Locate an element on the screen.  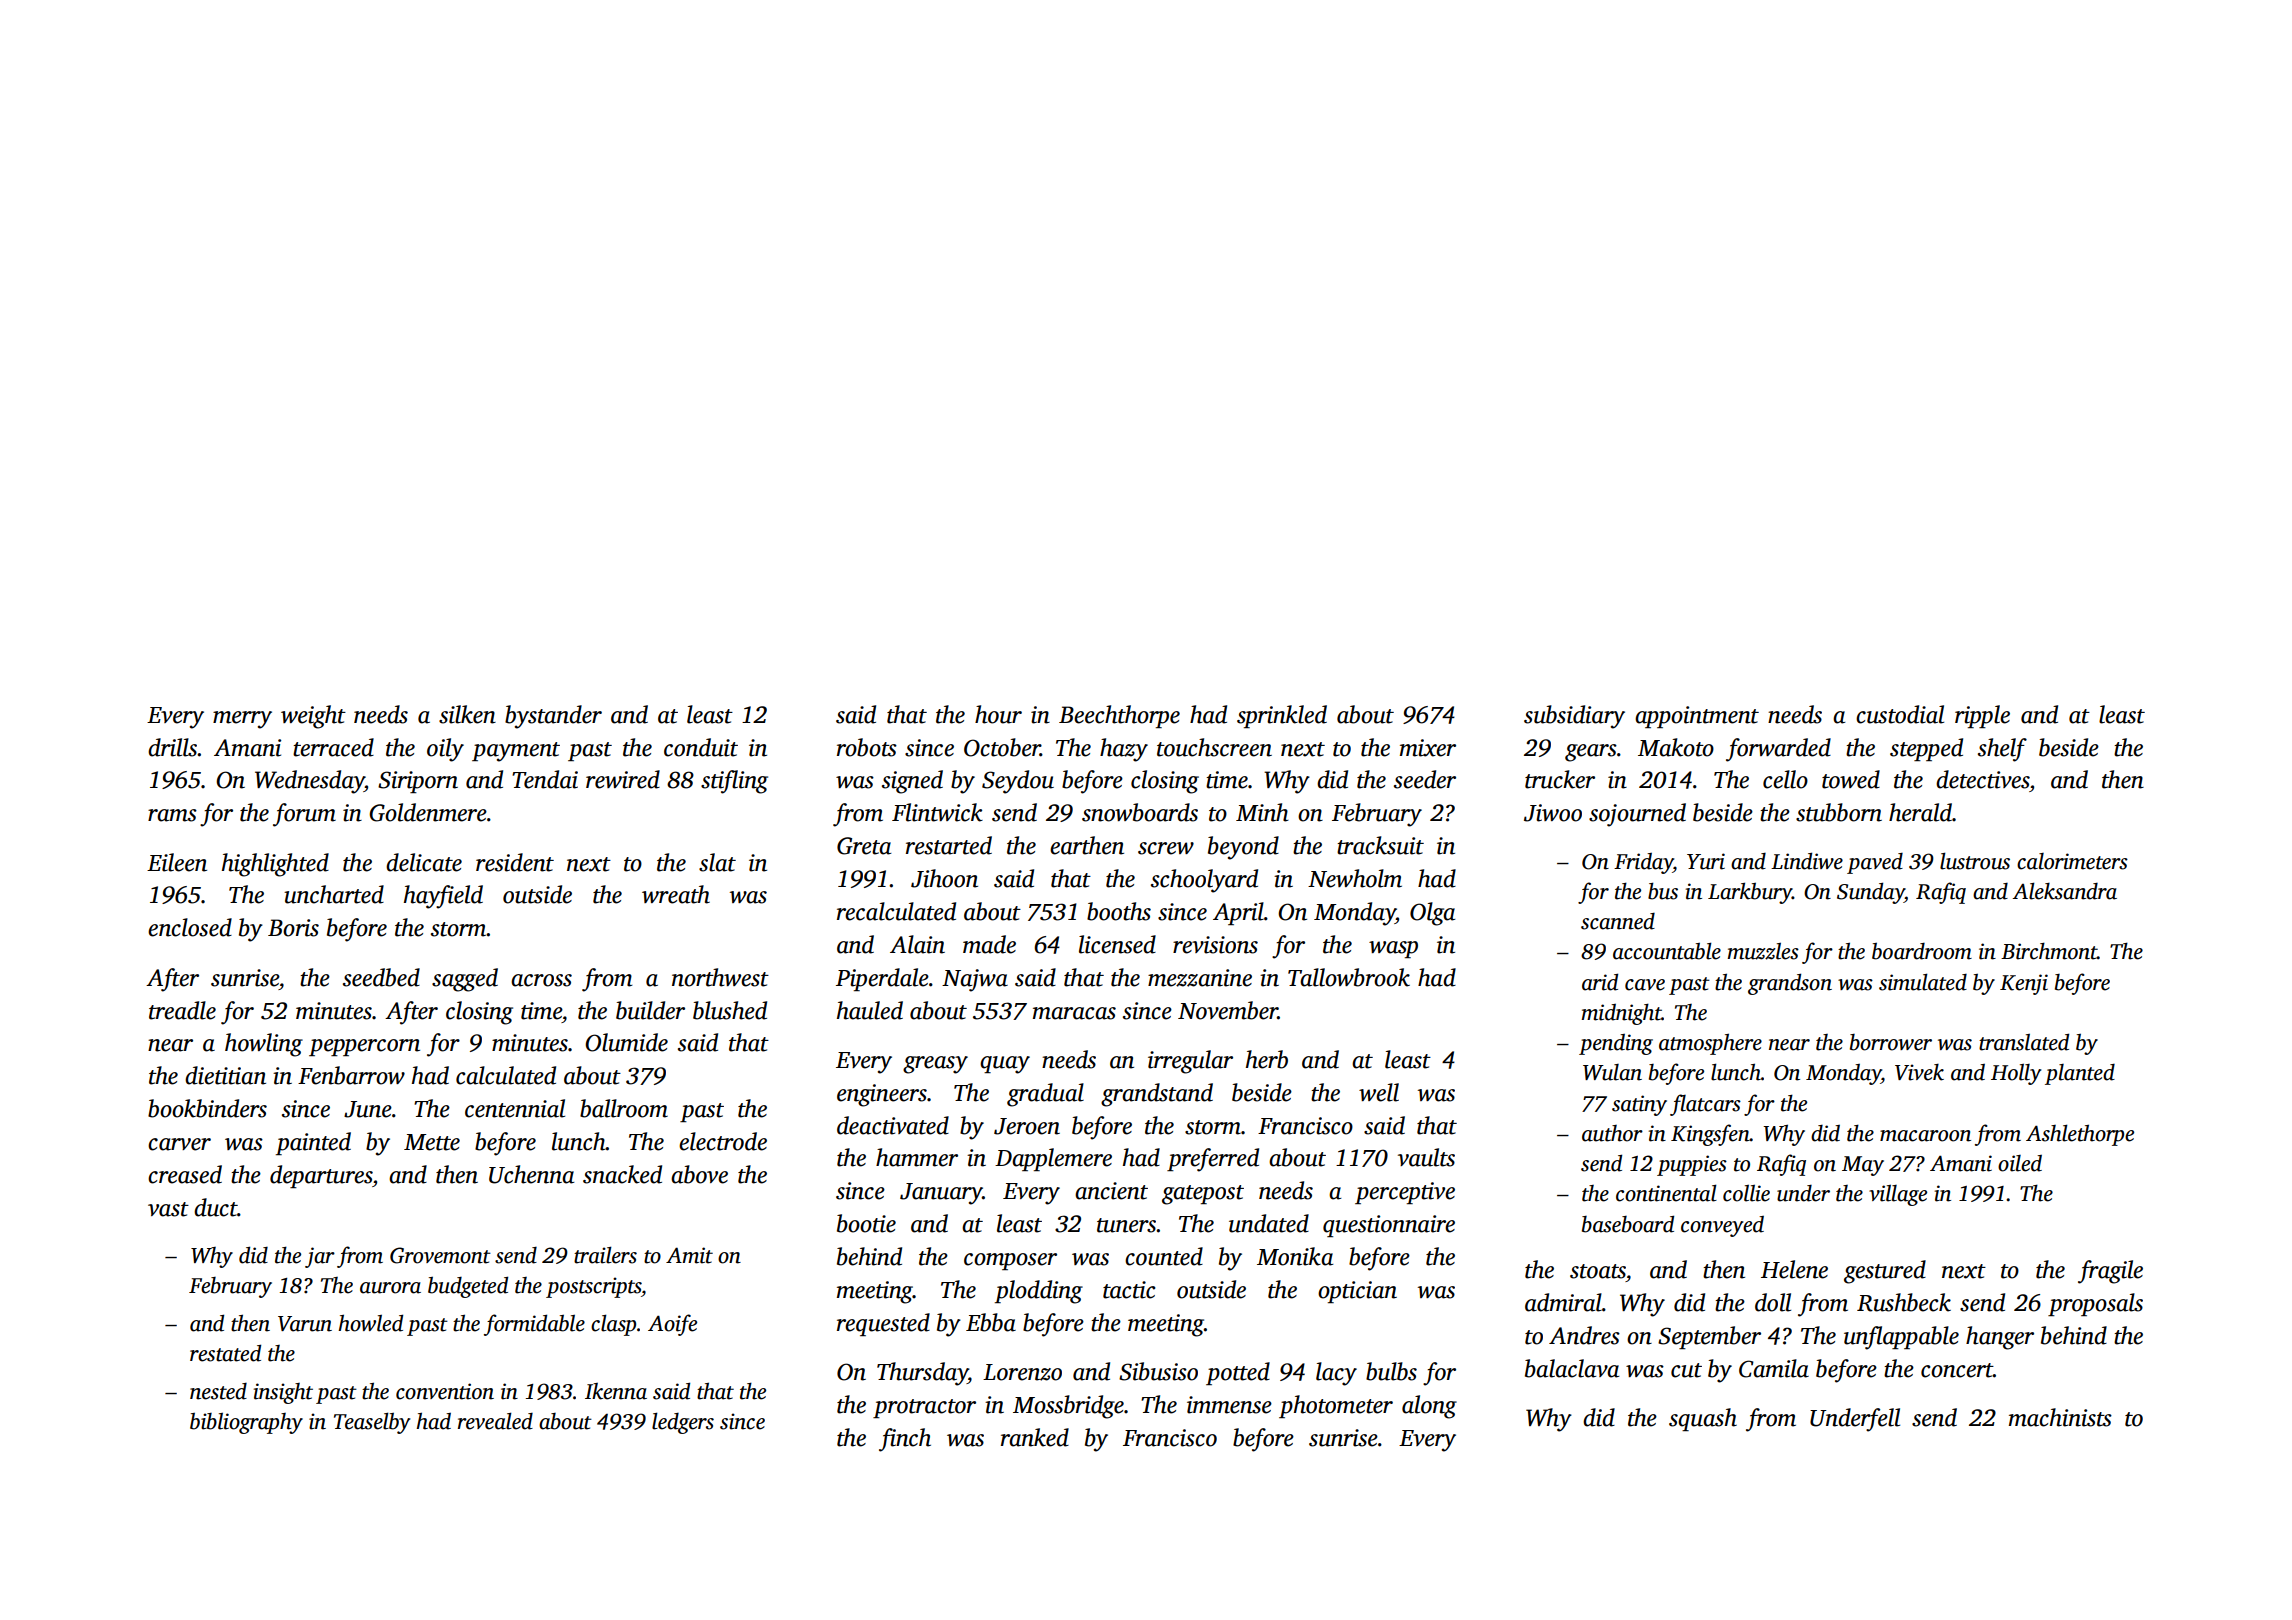
Teaselby is located at coordinates (372, 1423).
